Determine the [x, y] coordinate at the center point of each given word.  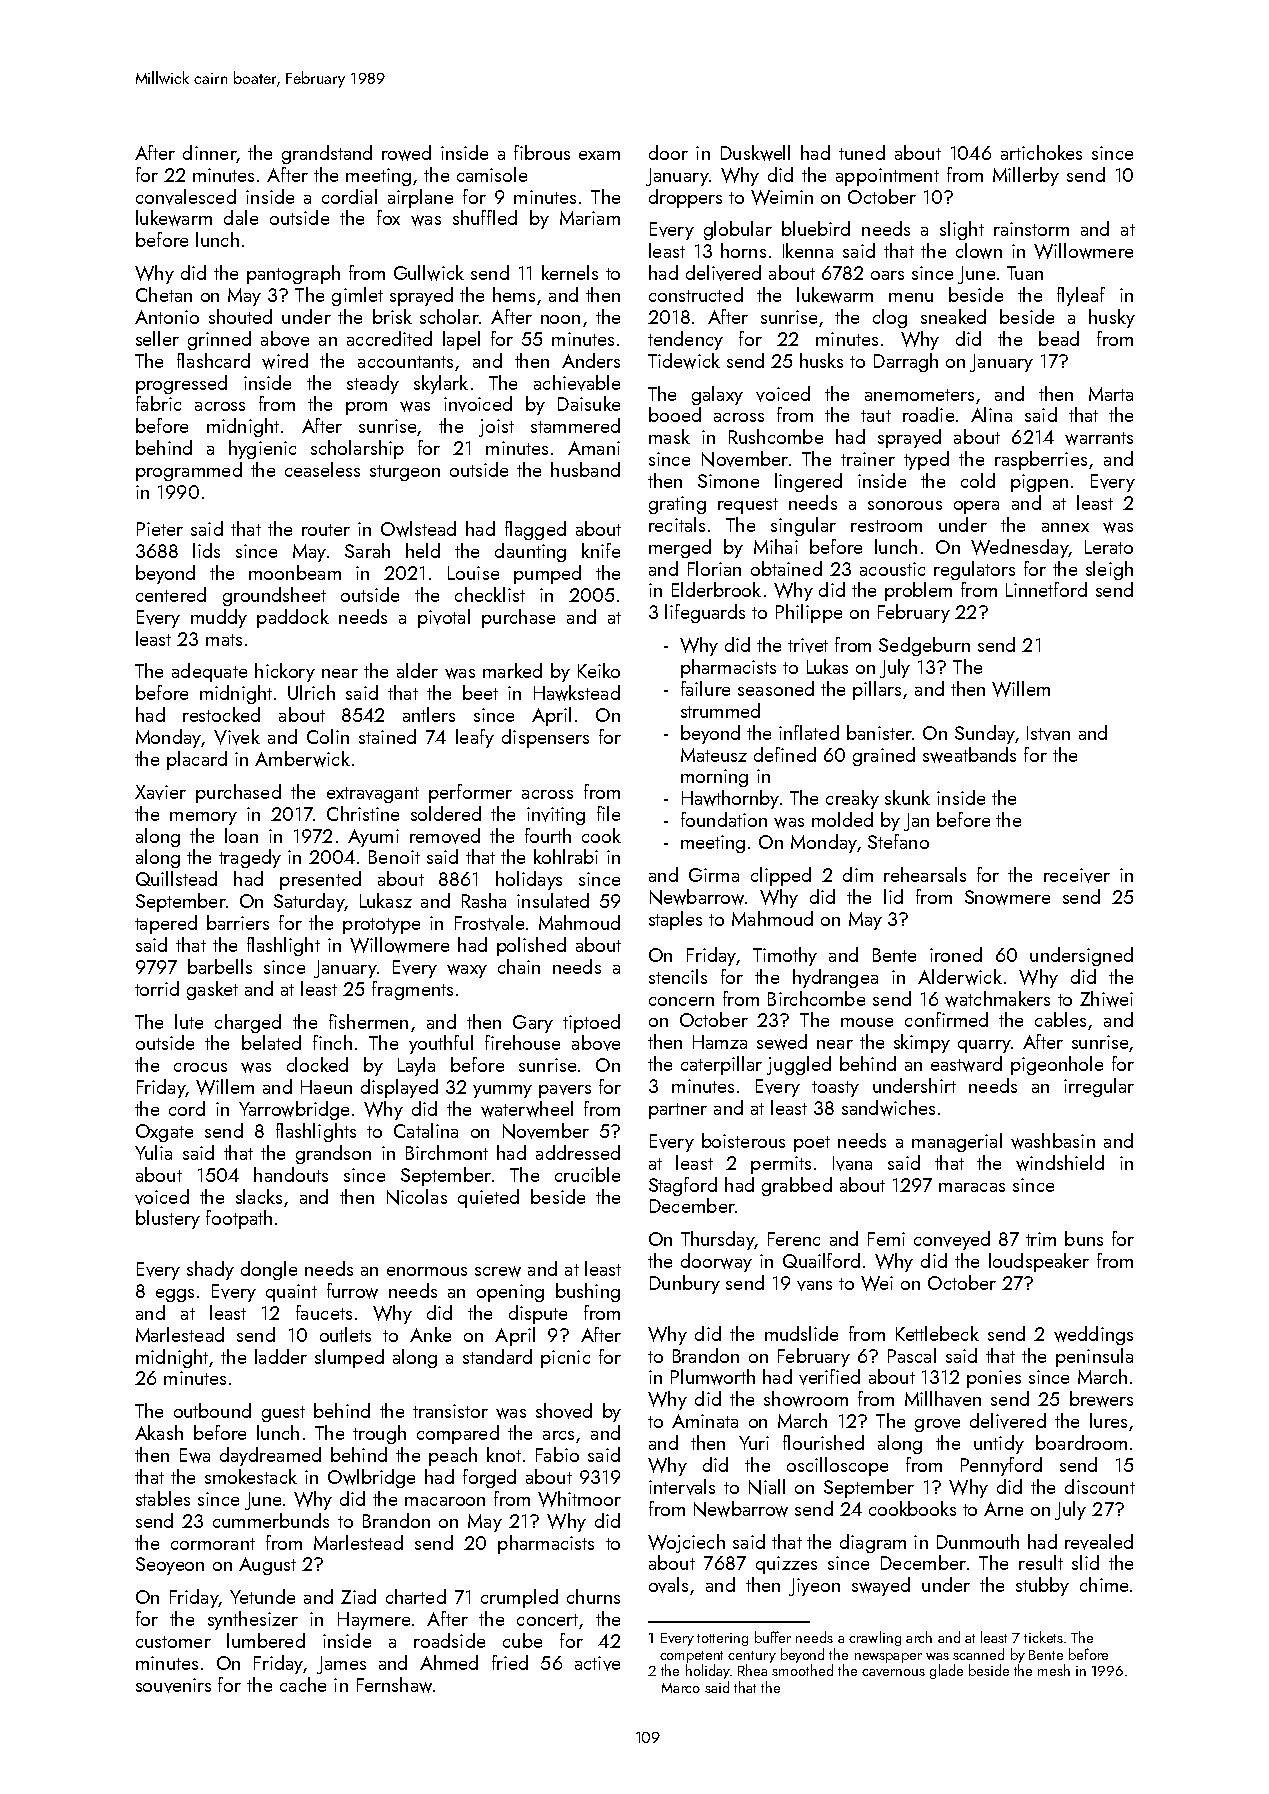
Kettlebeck [937, 1333]
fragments [412, 990]
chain [519, 966]
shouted [240, 316]
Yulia [153, 1152]
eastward [966, 1064]
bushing [588, 1292]
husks [821, 360]
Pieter [160, 529]
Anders [591, 360]
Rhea [752, 1670]
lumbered [266, 1640]
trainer [868, 459]
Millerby [1026, 176]
